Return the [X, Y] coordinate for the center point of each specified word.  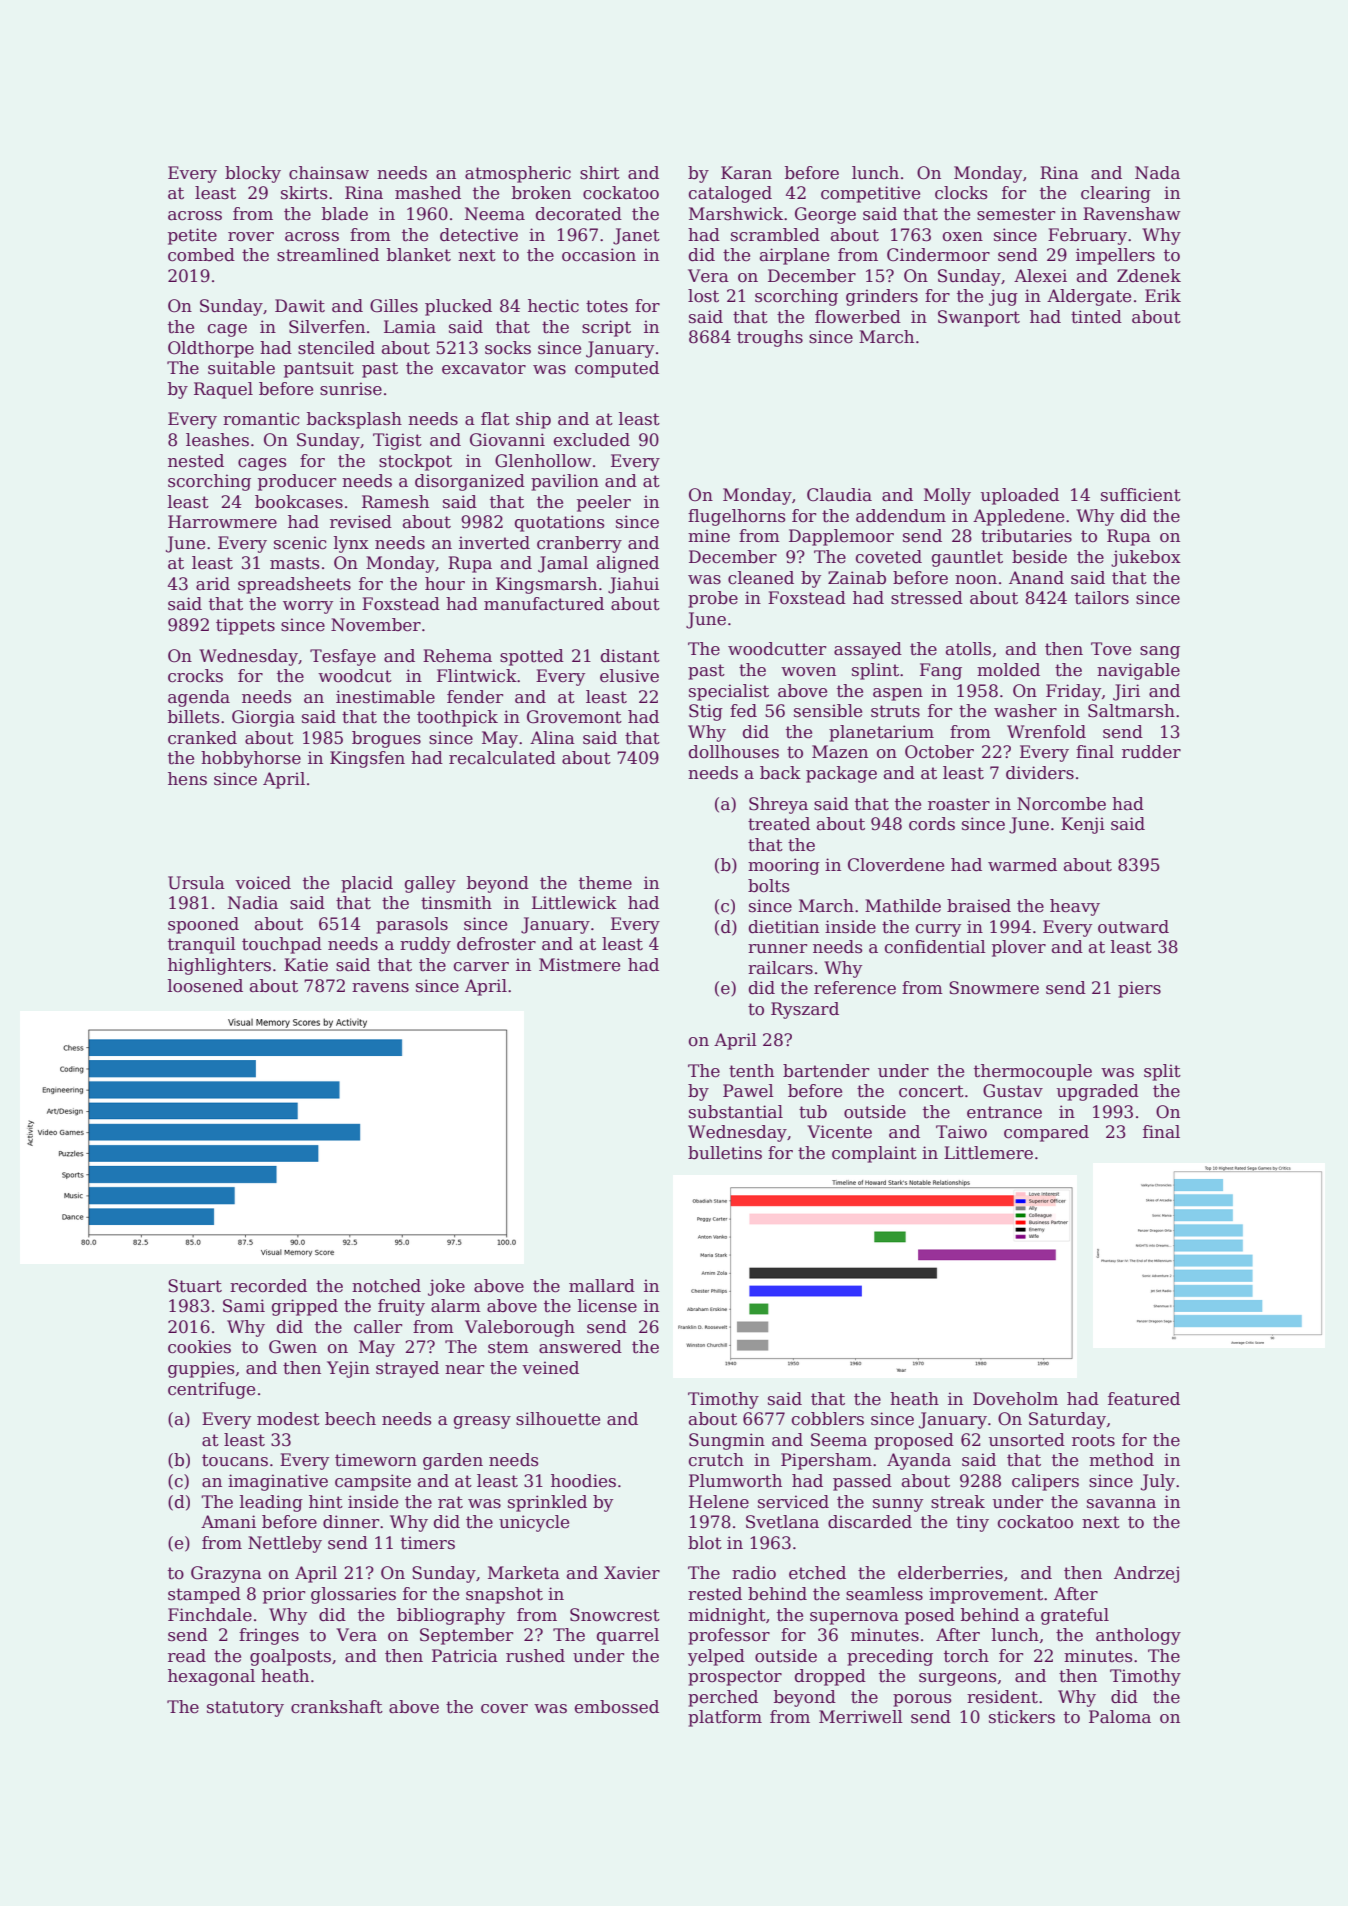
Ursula [196, 883]
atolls [968, 649]
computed [617, 369]
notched [386, 1286]
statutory [245, 1709]
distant [630, 656]
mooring [784, 866]
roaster [959, 804]
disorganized [470, 482]
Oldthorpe [211, 349]
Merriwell [861, 1717]
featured [1144, 1399]
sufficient [1141, 495]
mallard [602, 1286]
